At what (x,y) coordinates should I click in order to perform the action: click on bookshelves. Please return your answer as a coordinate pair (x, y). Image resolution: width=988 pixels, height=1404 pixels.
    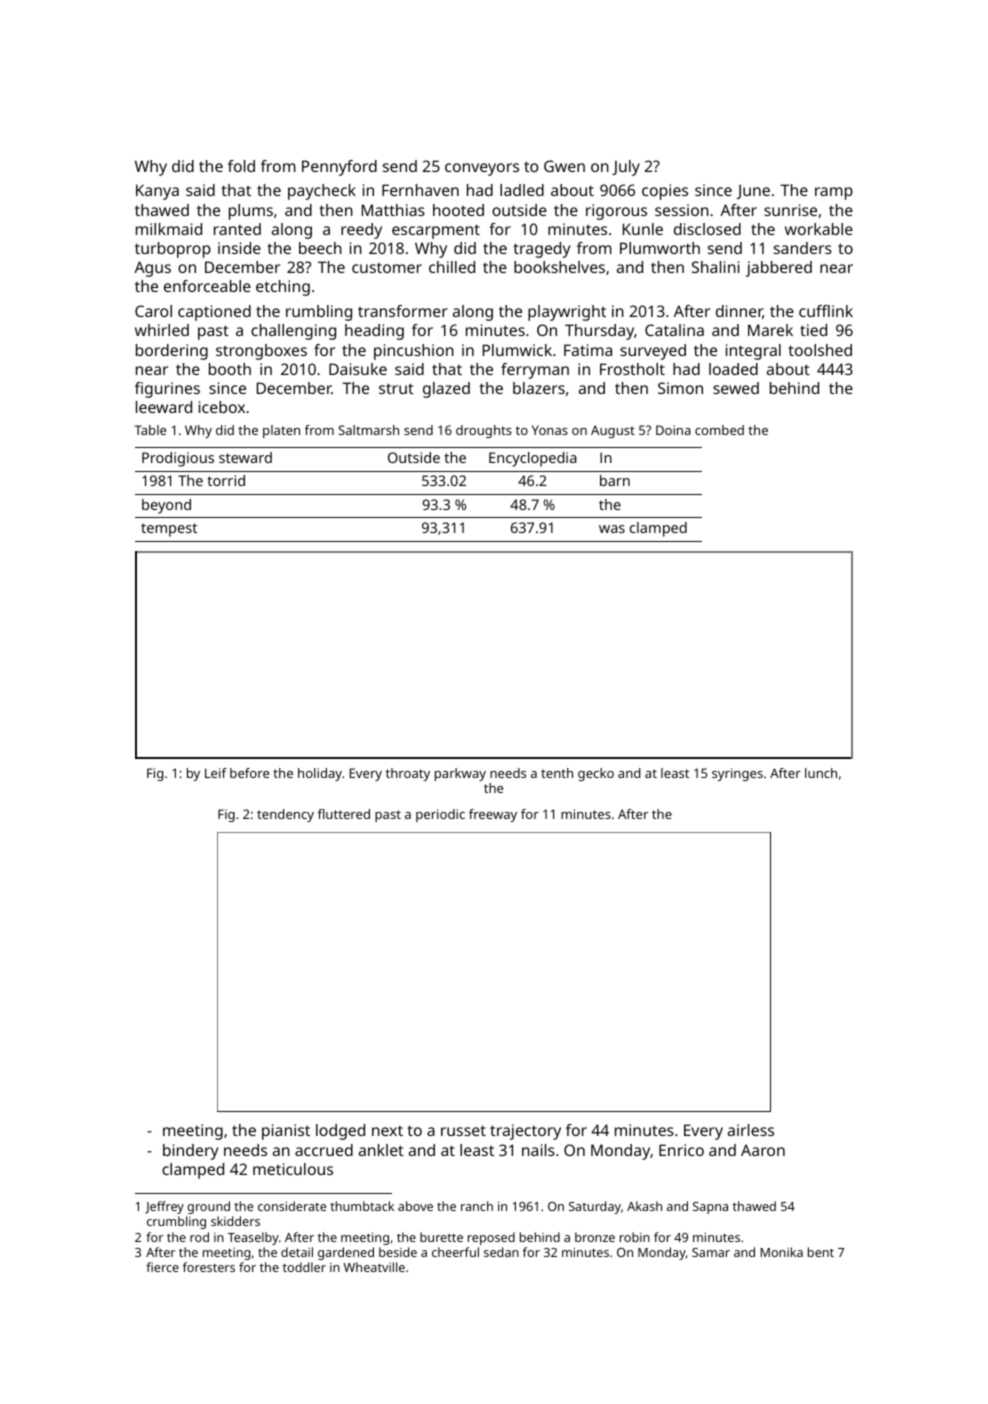
    Looking at the image, I should click on (559, 267).
